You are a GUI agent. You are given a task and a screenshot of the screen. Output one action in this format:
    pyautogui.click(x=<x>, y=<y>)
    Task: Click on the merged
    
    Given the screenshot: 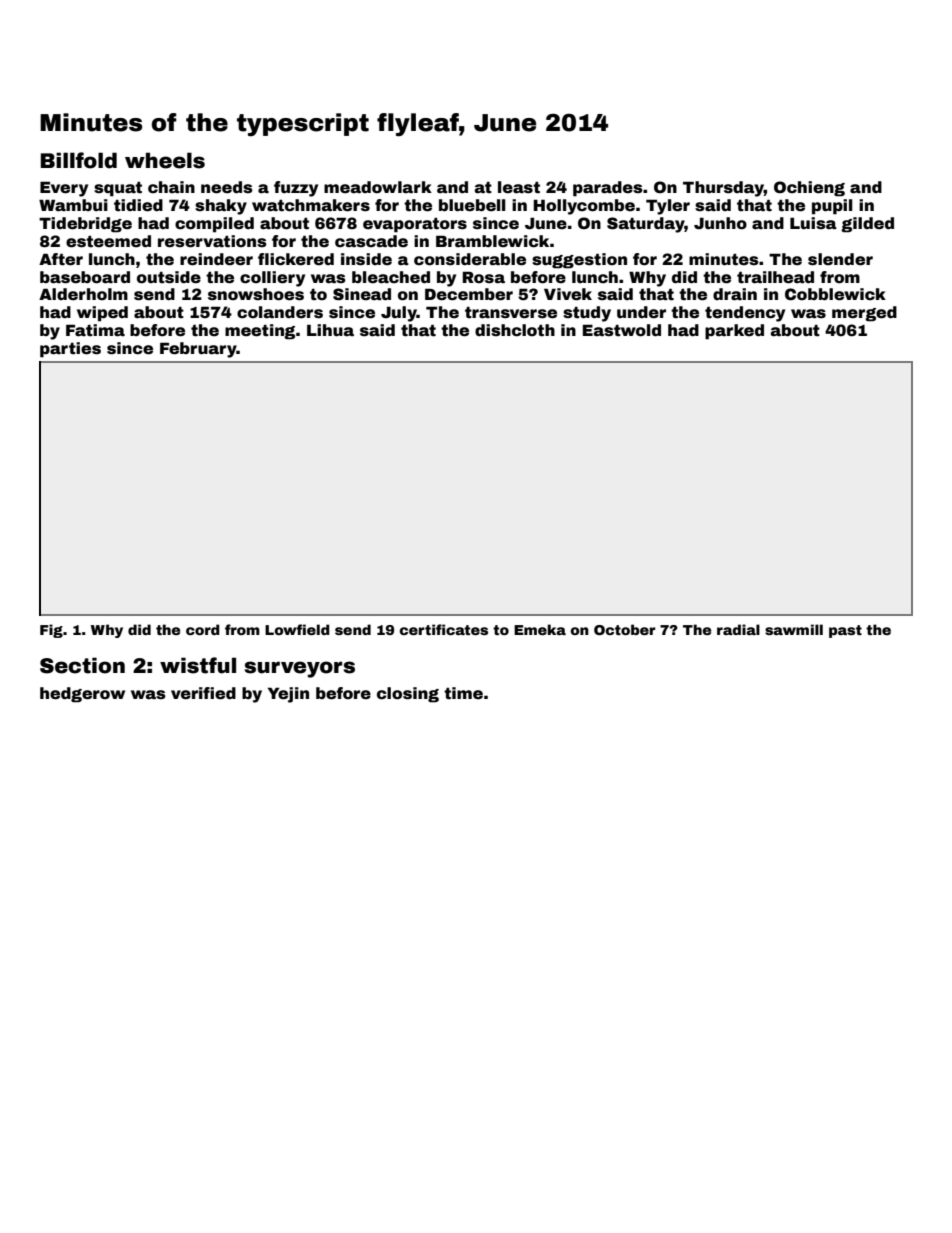 What is the action you would take?
    pyautogui.click(x=864, y=314)
